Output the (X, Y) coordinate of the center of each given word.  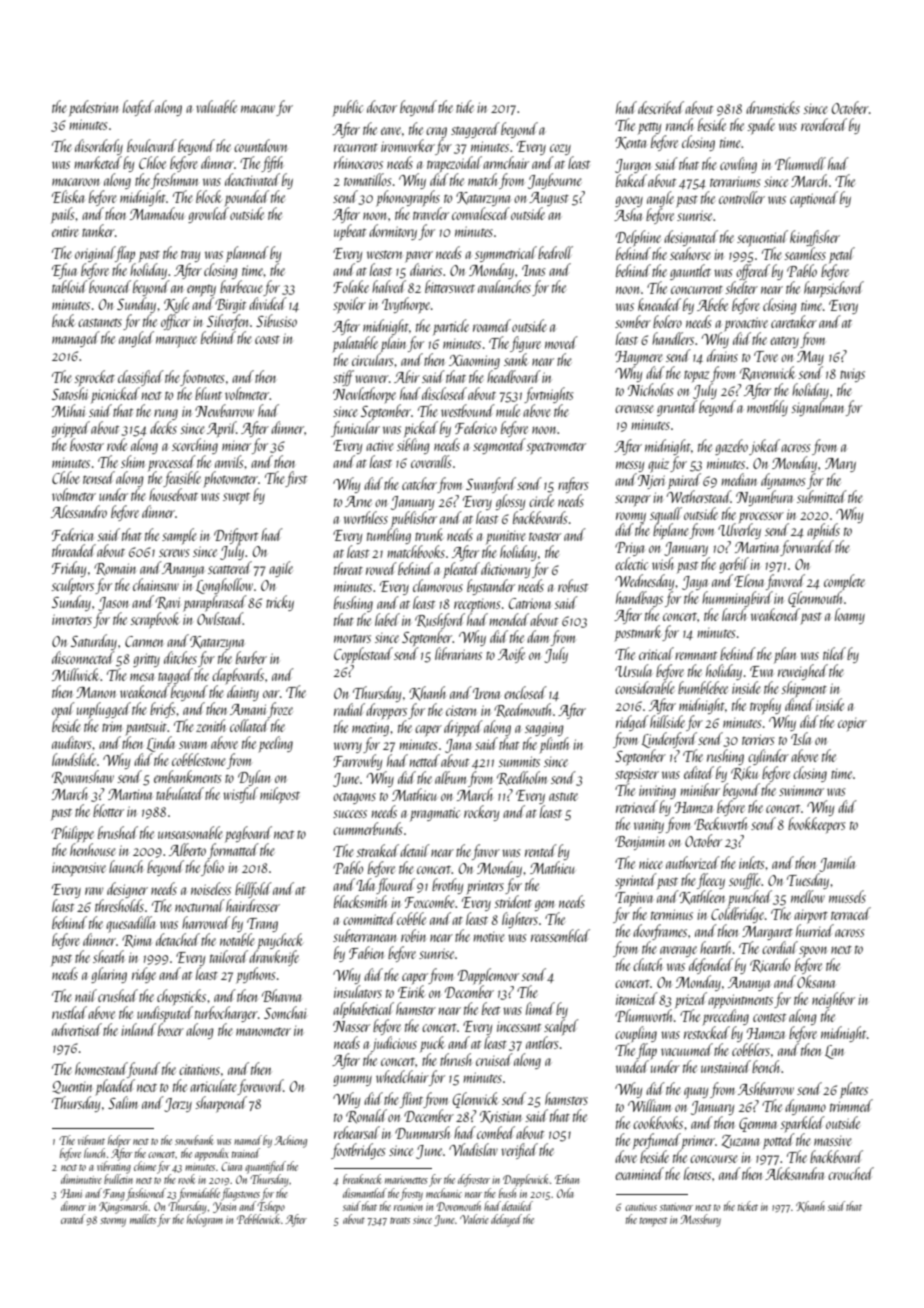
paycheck (280, 941)
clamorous (438, 585)
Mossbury (700, 1220)
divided (268, 303)
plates (854, 1090)
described (661, 107)
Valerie (474, 1219)
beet (491, 1008)
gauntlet (690, 272)
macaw (258, 109)
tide (465, 106)
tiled (834, 653)
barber (251, 657)
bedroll (555, 252)
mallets (143, 1219)
